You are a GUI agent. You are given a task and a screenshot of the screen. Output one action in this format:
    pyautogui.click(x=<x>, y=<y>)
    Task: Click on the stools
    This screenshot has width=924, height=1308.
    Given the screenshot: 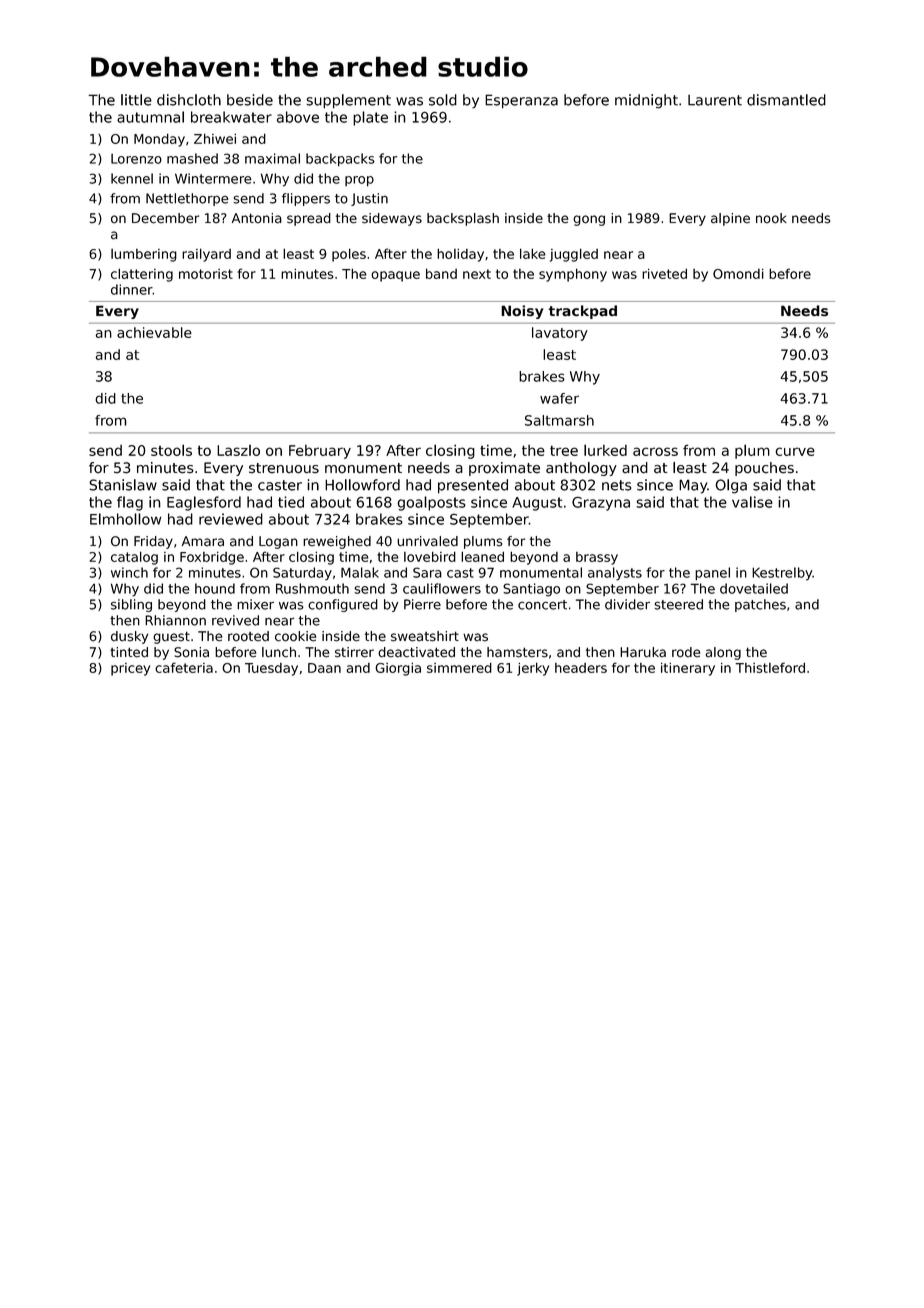 What is the action you would take?
    pyautogui.click(x=171, y=450)
